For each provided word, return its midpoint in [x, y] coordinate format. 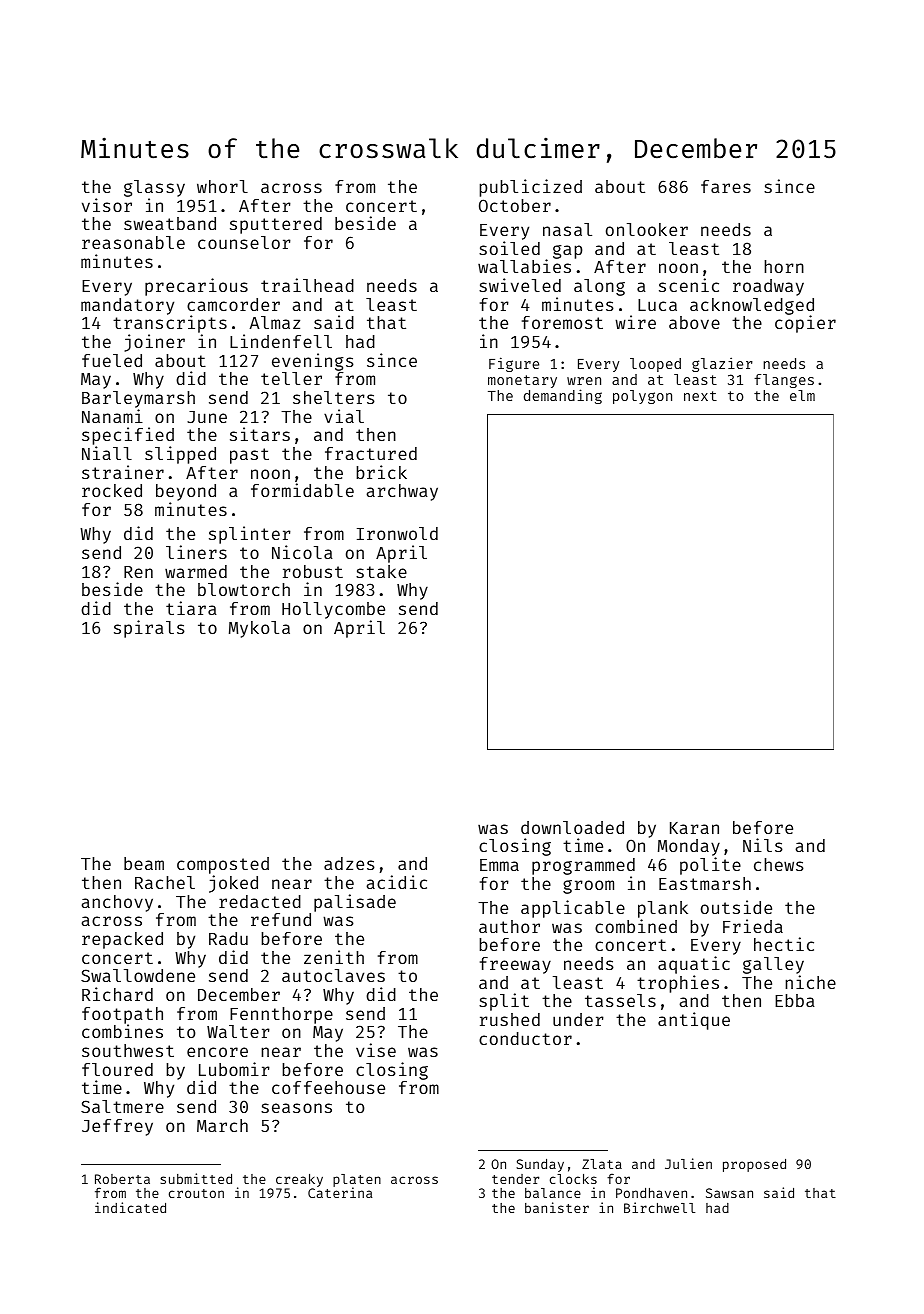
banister [557, 1207]
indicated [130, 1207]
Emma [499, 865]
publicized [530, 188]
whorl [222, 186]
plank [663, 909]
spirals [149, 629]
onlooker [647, 229]
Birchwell [659, 1207]
